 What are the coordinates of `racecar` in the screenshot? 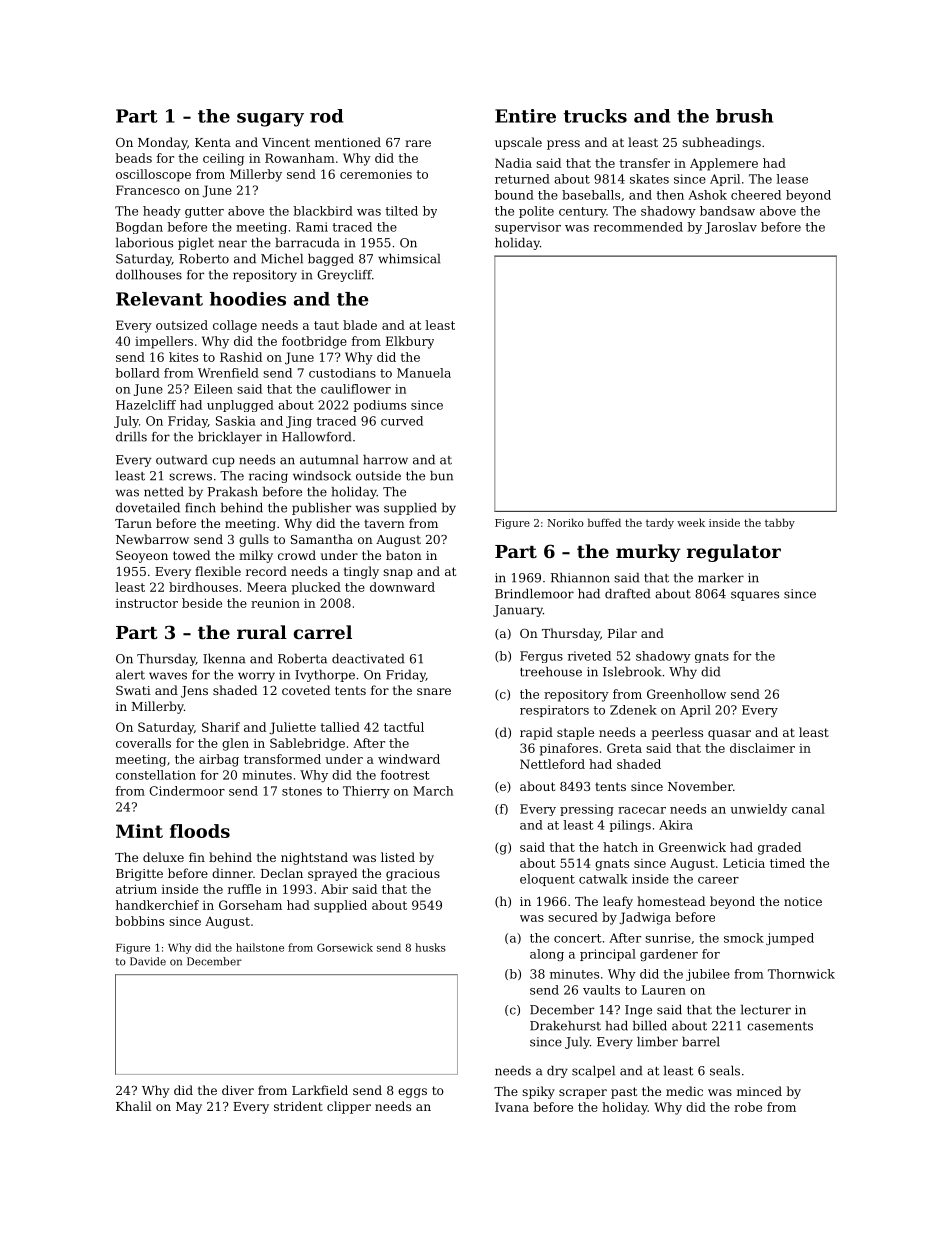 It's located at (642, 810).
